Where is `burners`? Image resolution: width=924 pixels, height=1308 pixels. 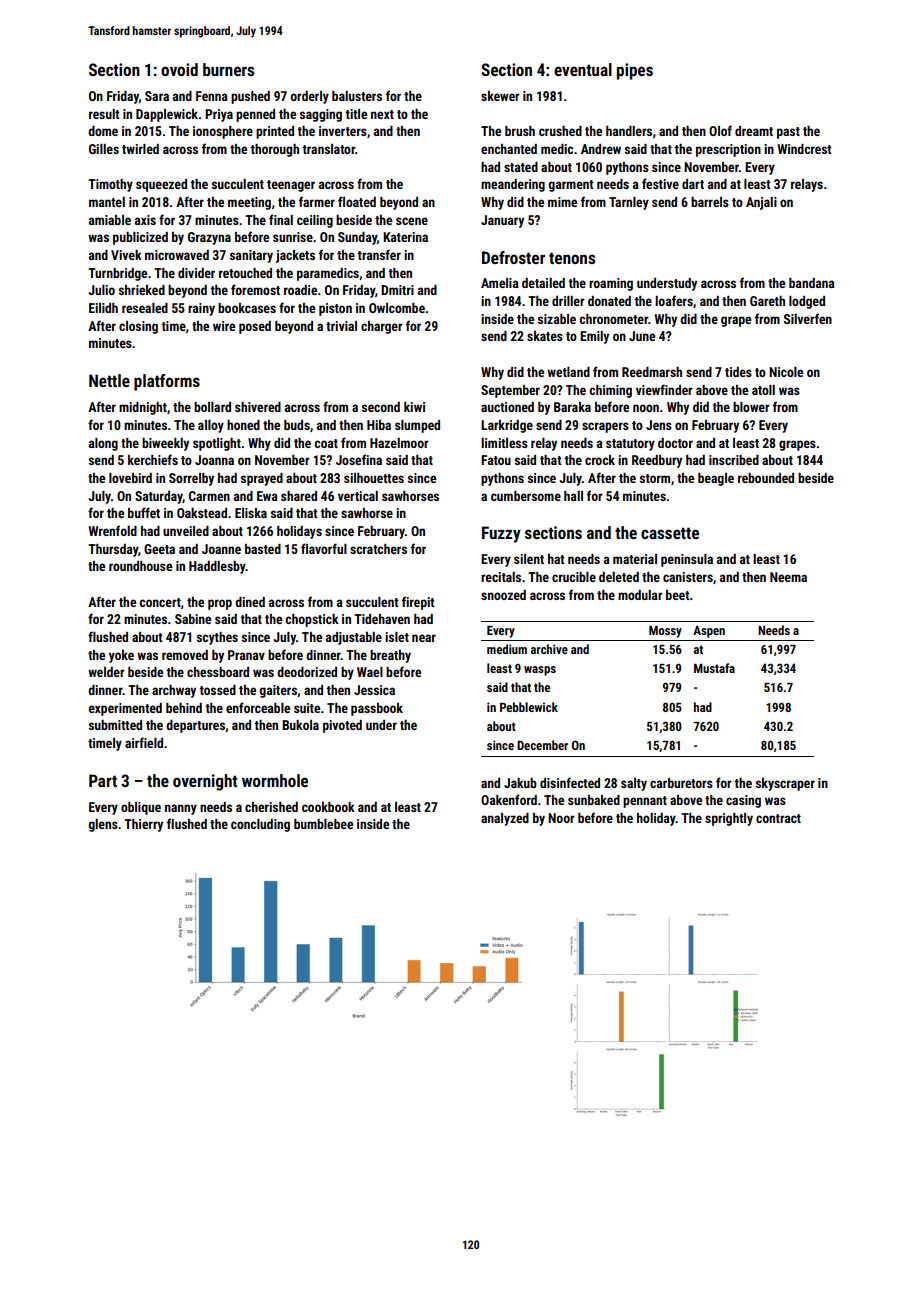 burners is located at coordinates (228, 69).
